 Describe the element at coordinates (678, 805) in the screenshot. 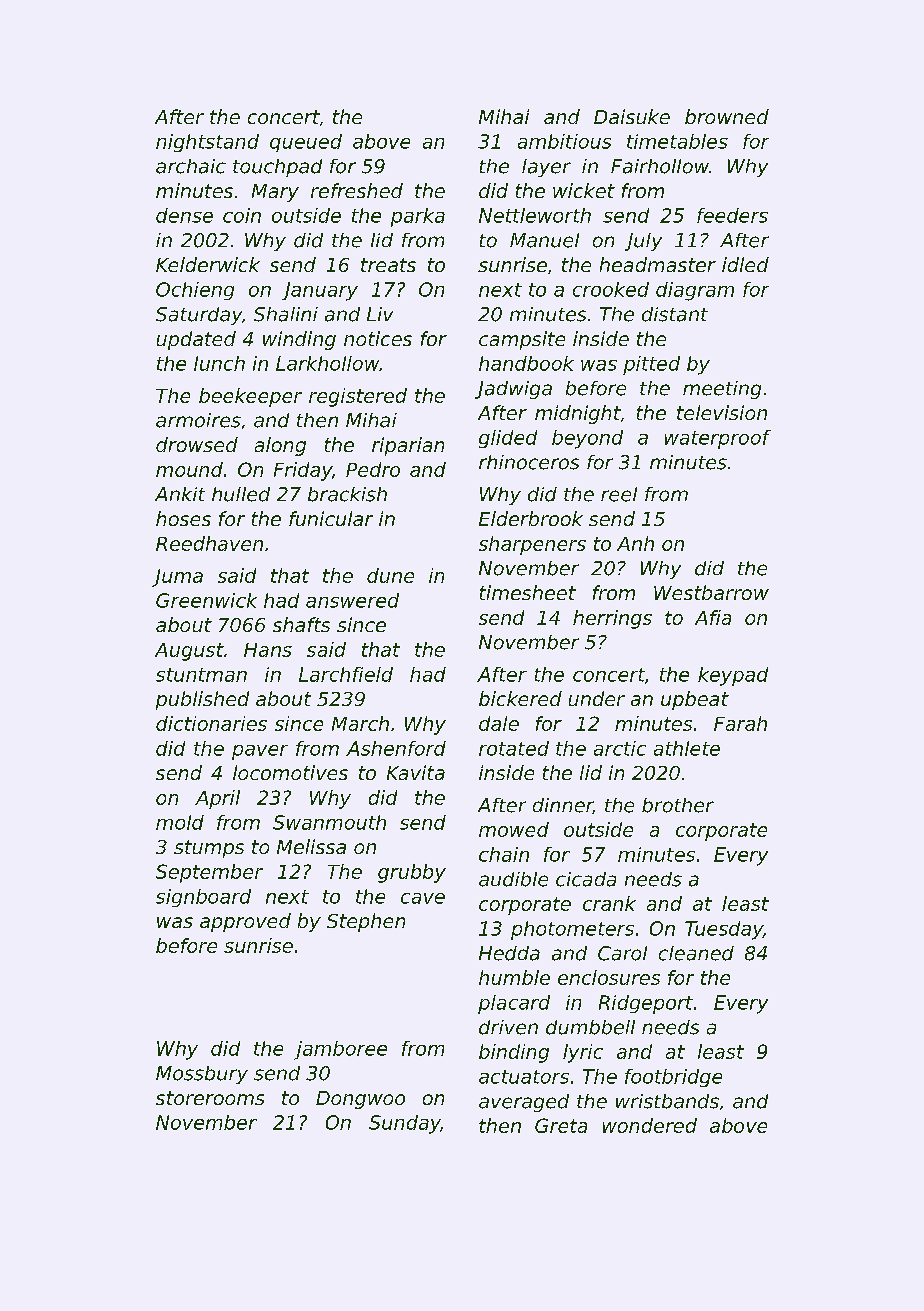

I see `brother` at that location.
